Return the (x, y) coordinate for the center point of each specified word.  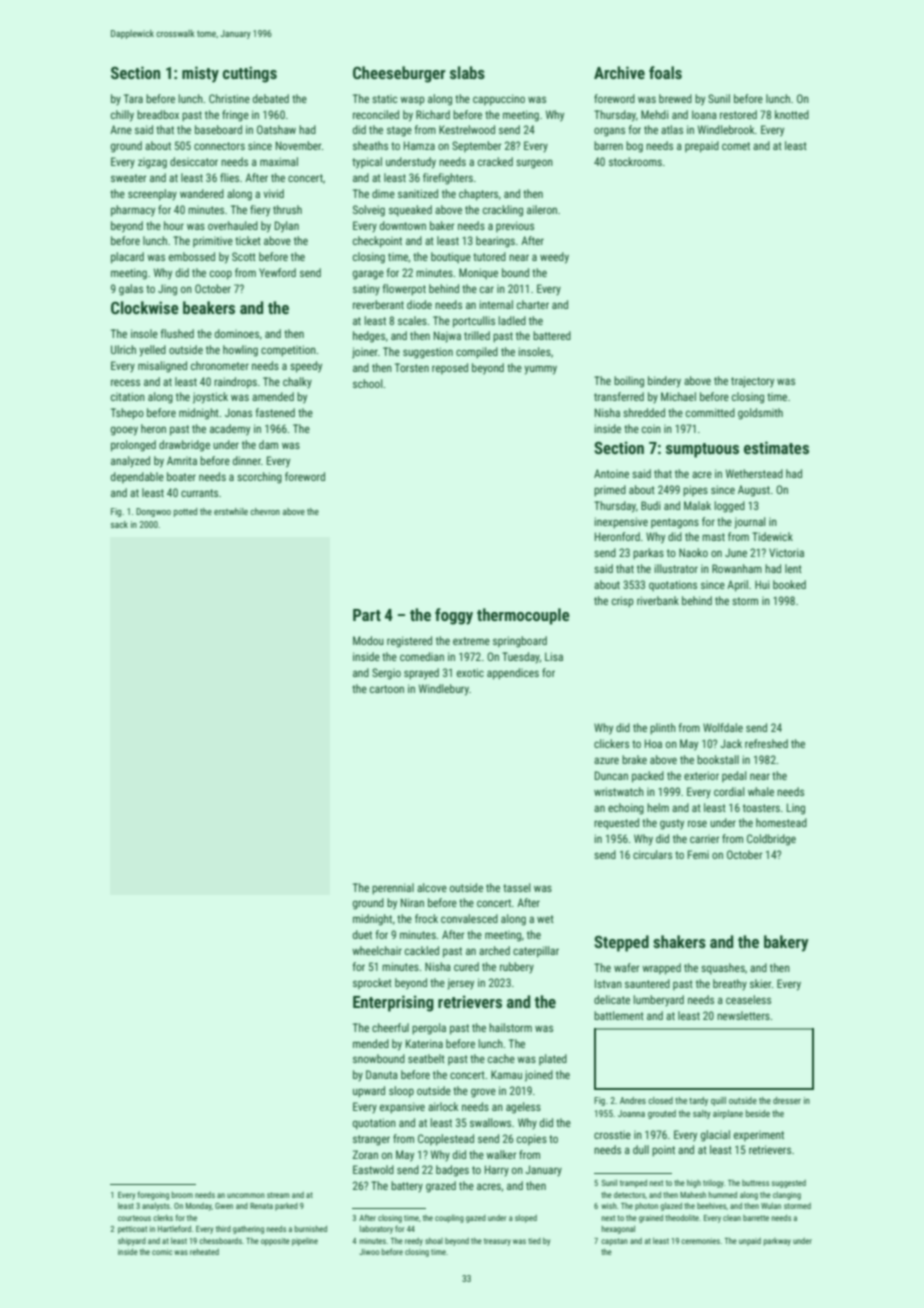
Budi (651, 505)
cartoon (387, 689)
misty (200, 74)
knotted (792, 114)
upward (369, 1092)
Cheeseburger (399, 74)
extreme (471, 641)
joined (539, 1076)
